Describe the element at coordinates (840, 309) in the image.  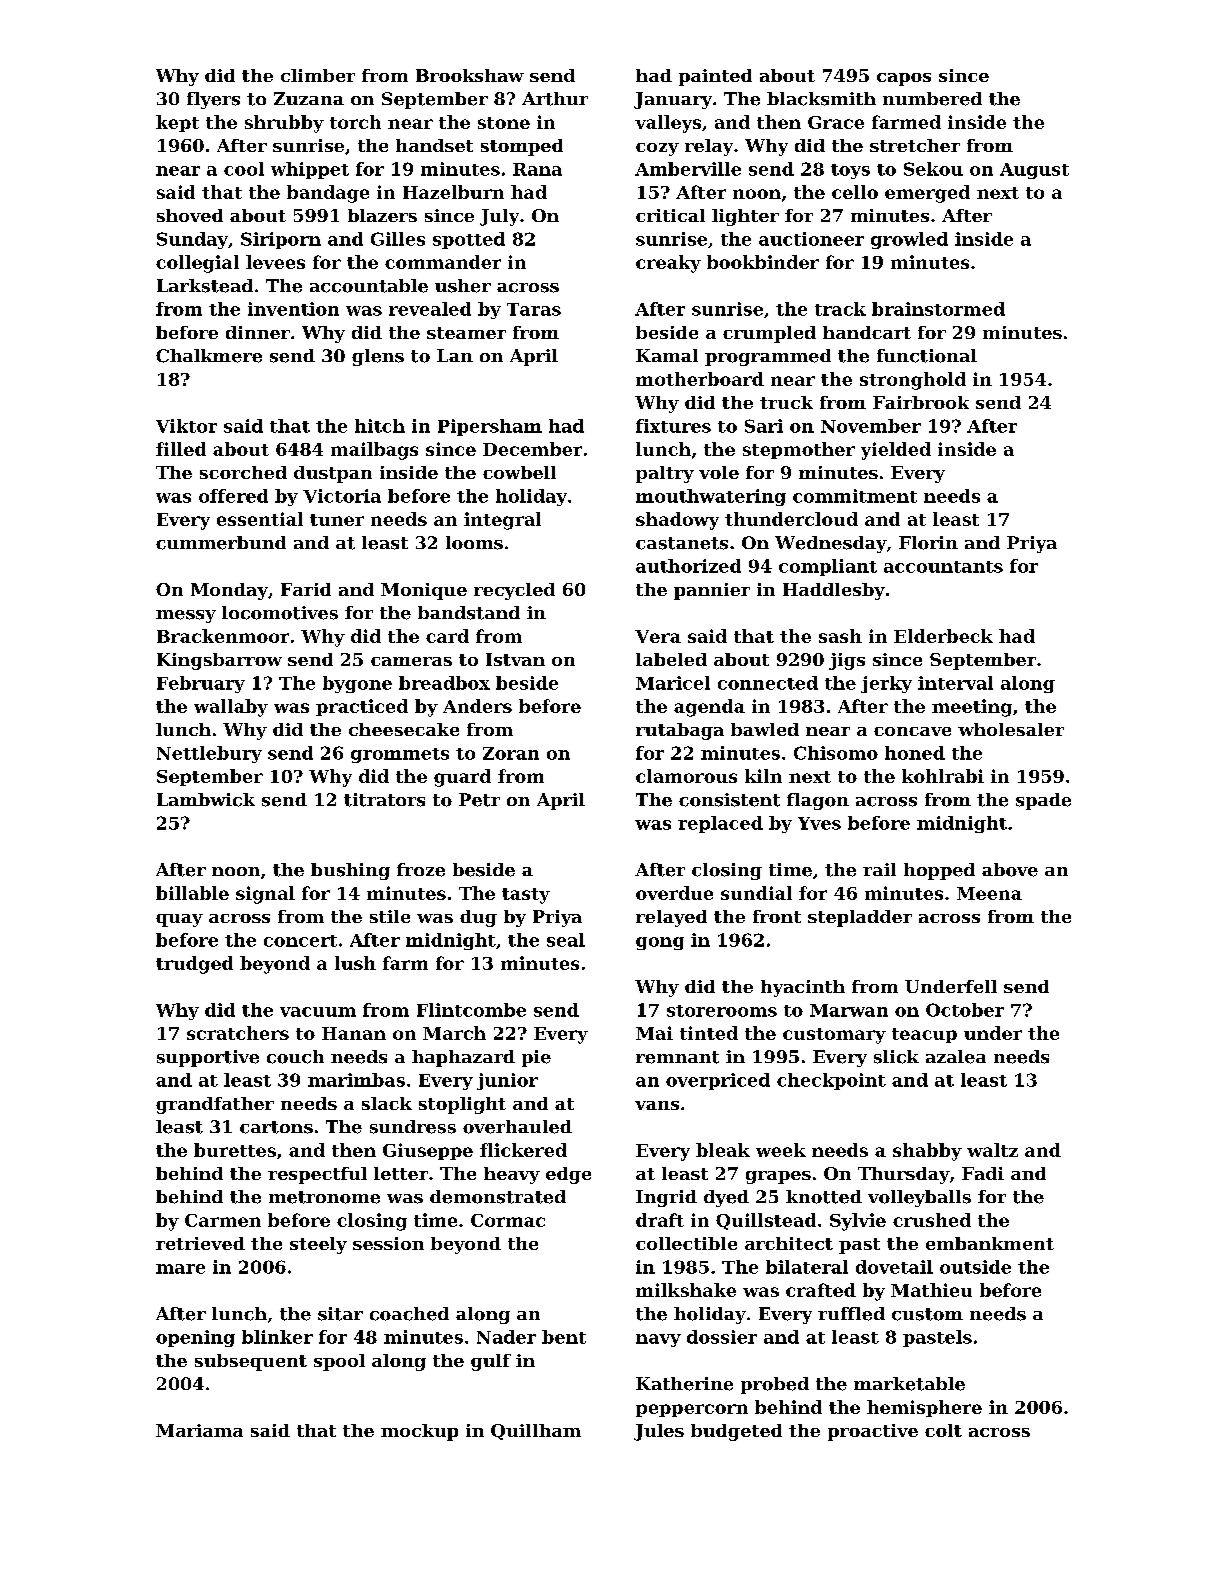
I see `track` at that location.
